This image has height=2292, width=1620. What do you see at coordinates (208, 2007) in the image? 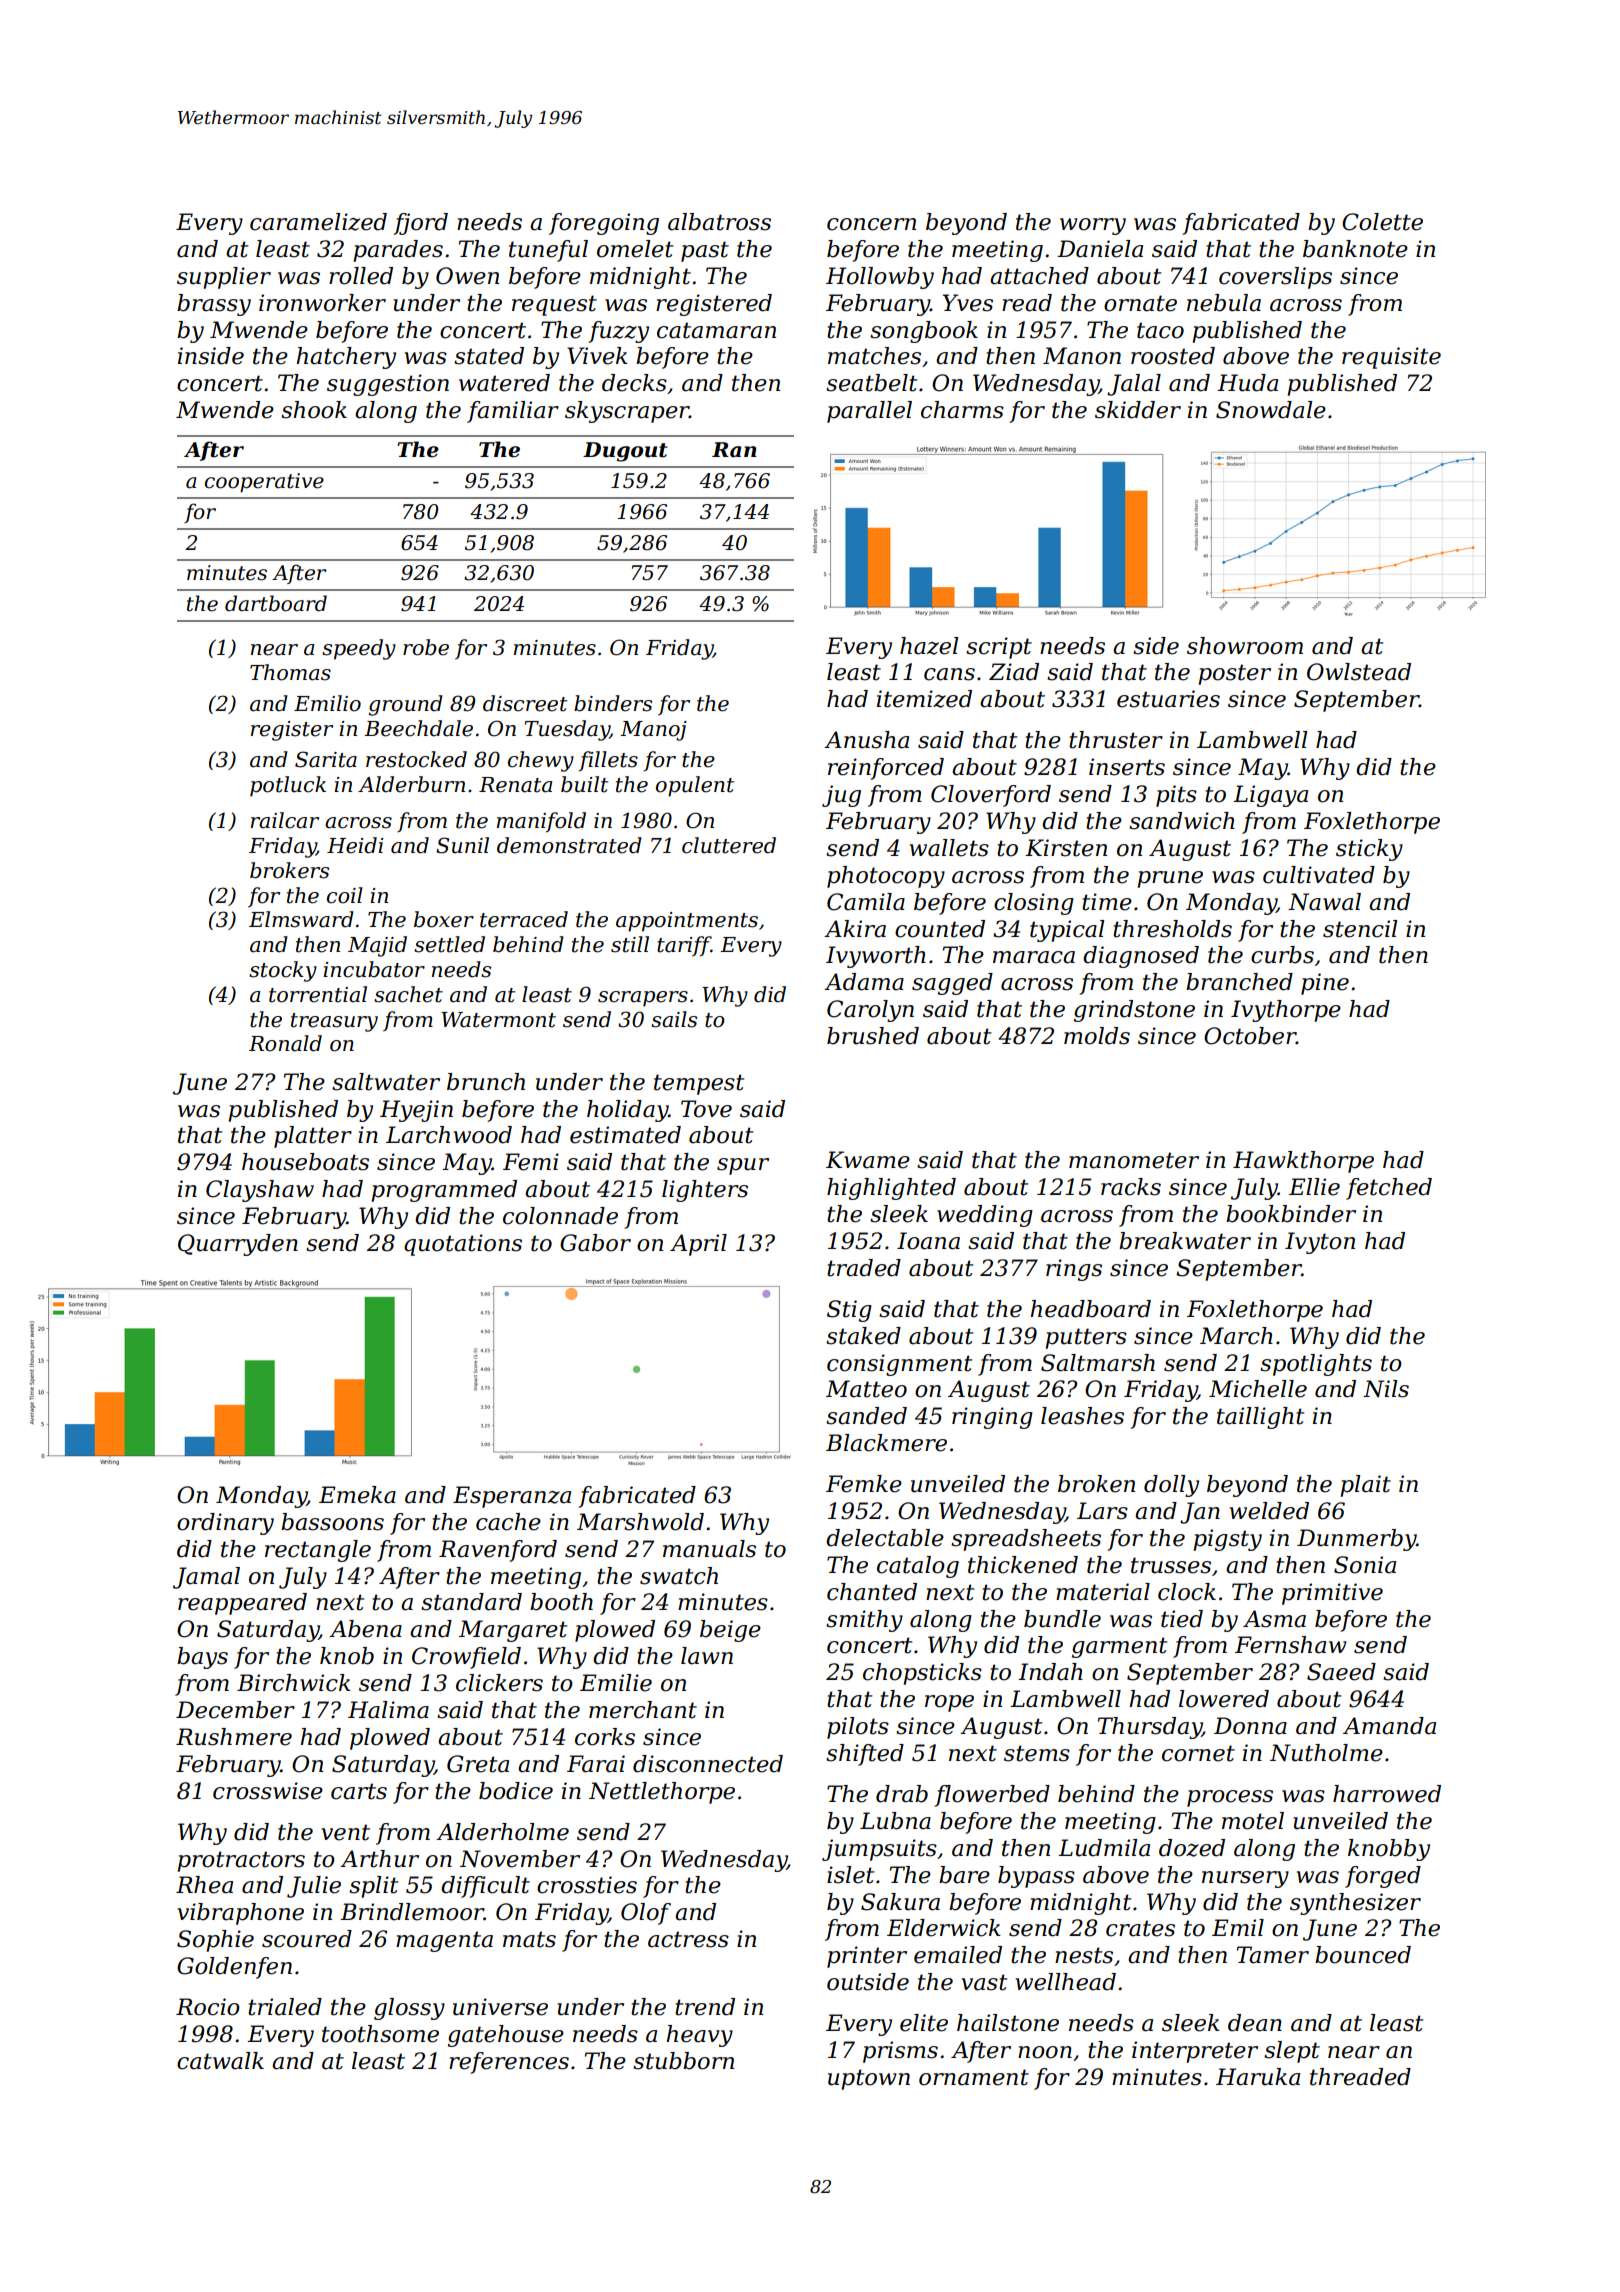
I see `Rocio` at bounding box center [208, 2007].
